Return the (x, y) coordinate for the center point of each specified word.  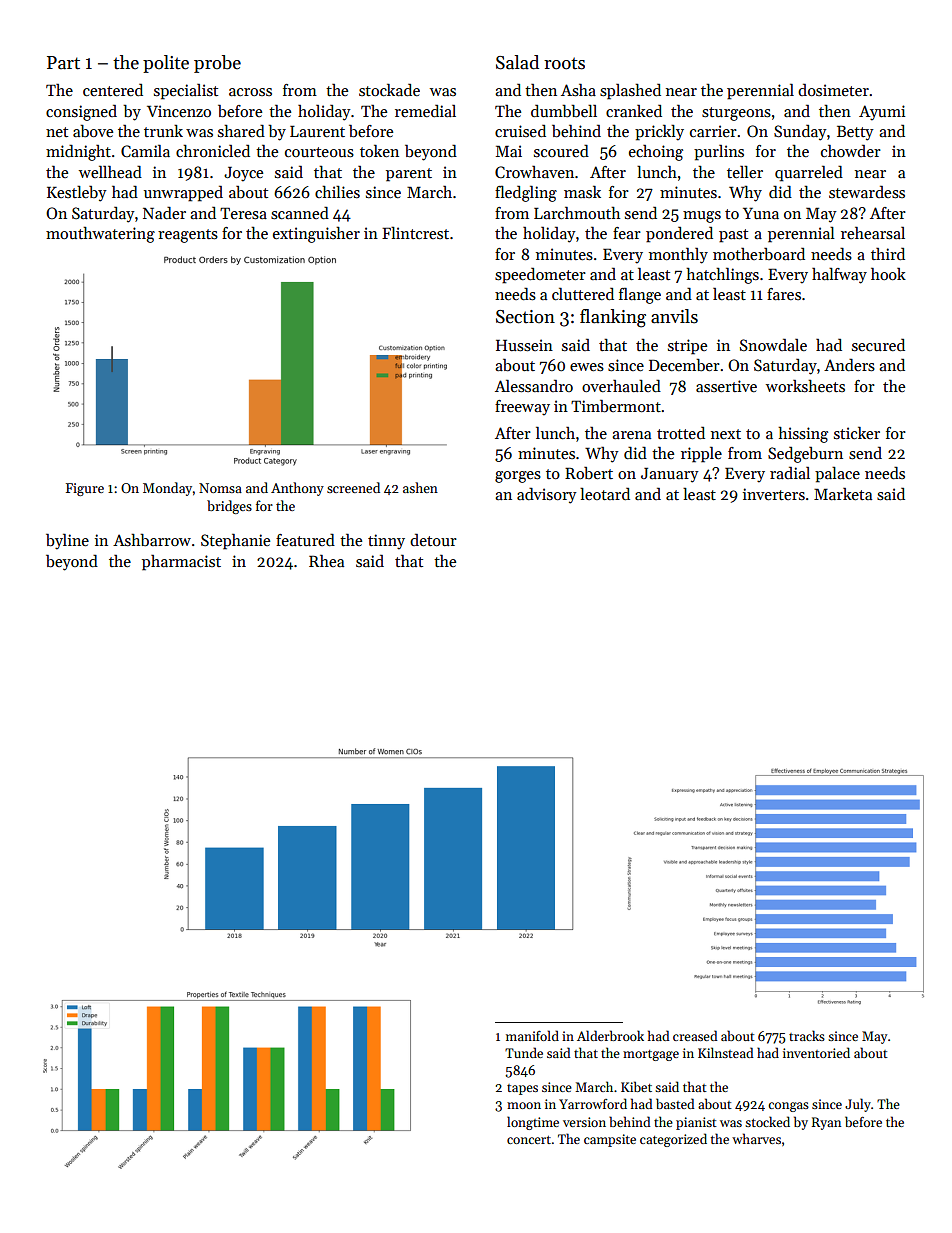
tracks (807, 1035)
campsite (610, 1140)
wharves (756, 1138)
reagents (188, 236)
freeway (522, 408)
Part (63, 63)
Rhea (326, 560)
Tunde (524, 1052)
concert (529, 1140)
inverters (774, 494)
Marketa (843, 493)
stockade (389, 89)
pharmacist (181, 562)
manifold (532, 1035)
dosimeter (833, 89)
